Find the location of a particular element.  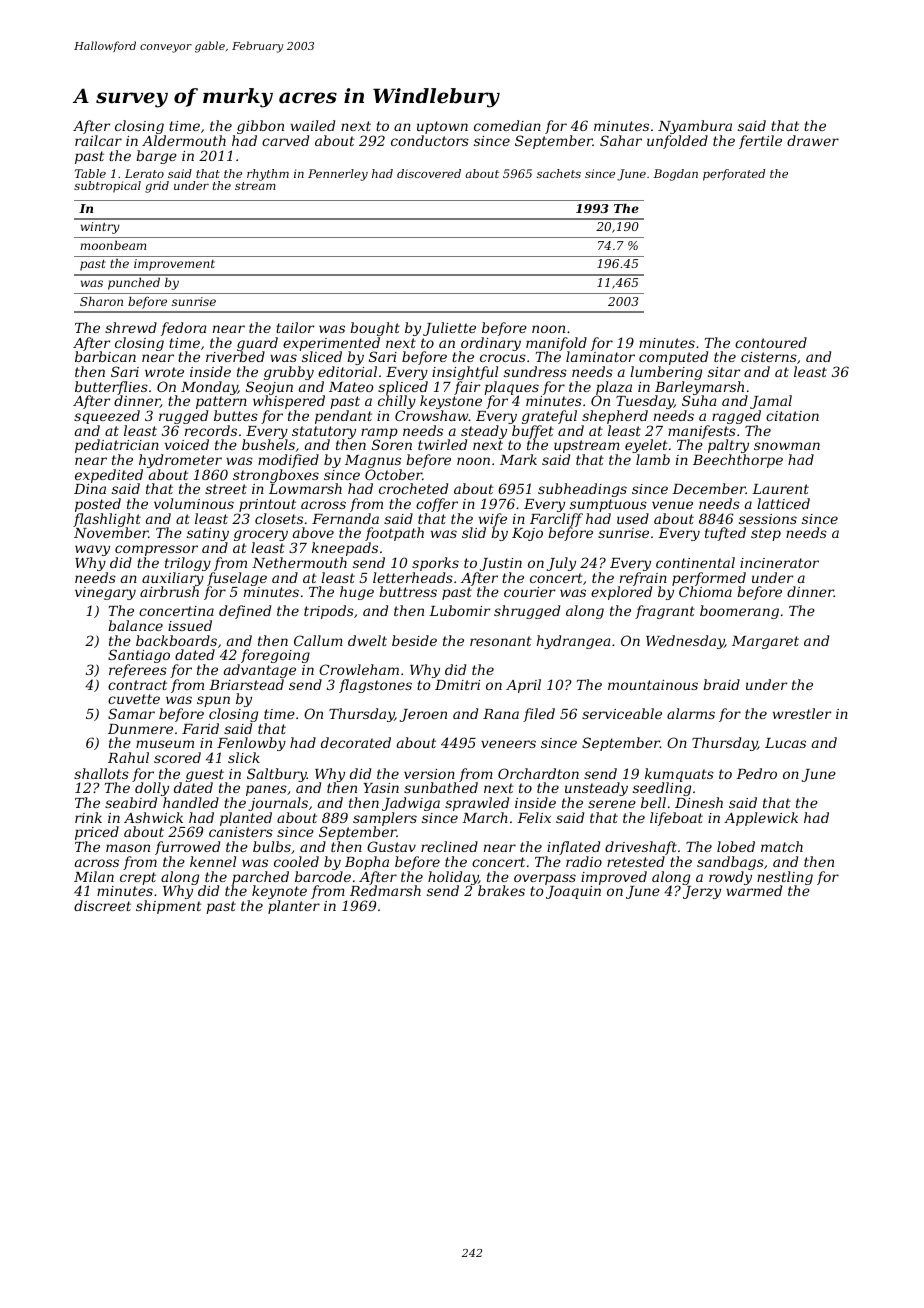

Lowmarsh is located at coordinates (305, 489).
